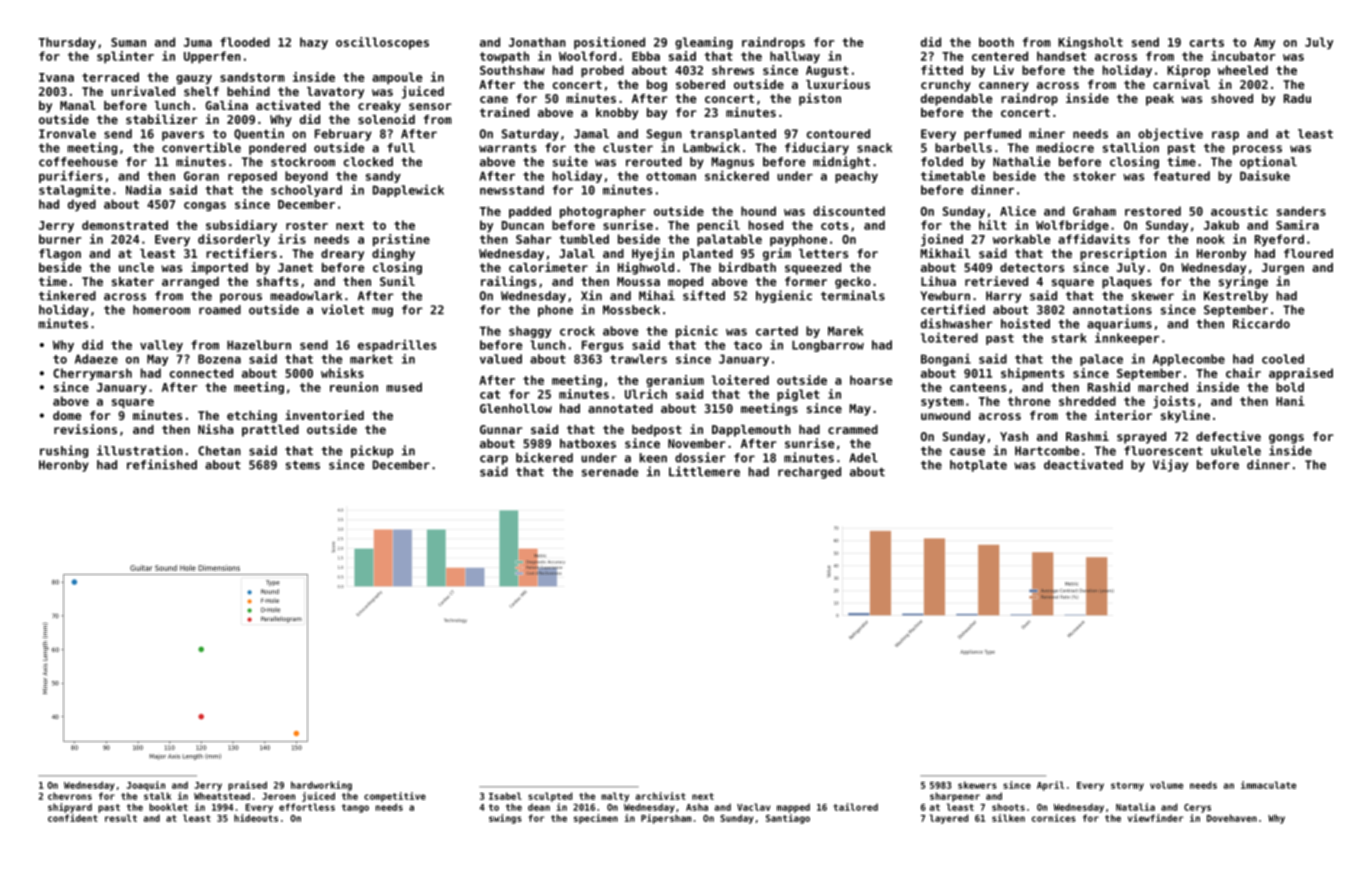  Describe the element at coordinates (704, 43) in the image. I see `gleaming` at that location.
